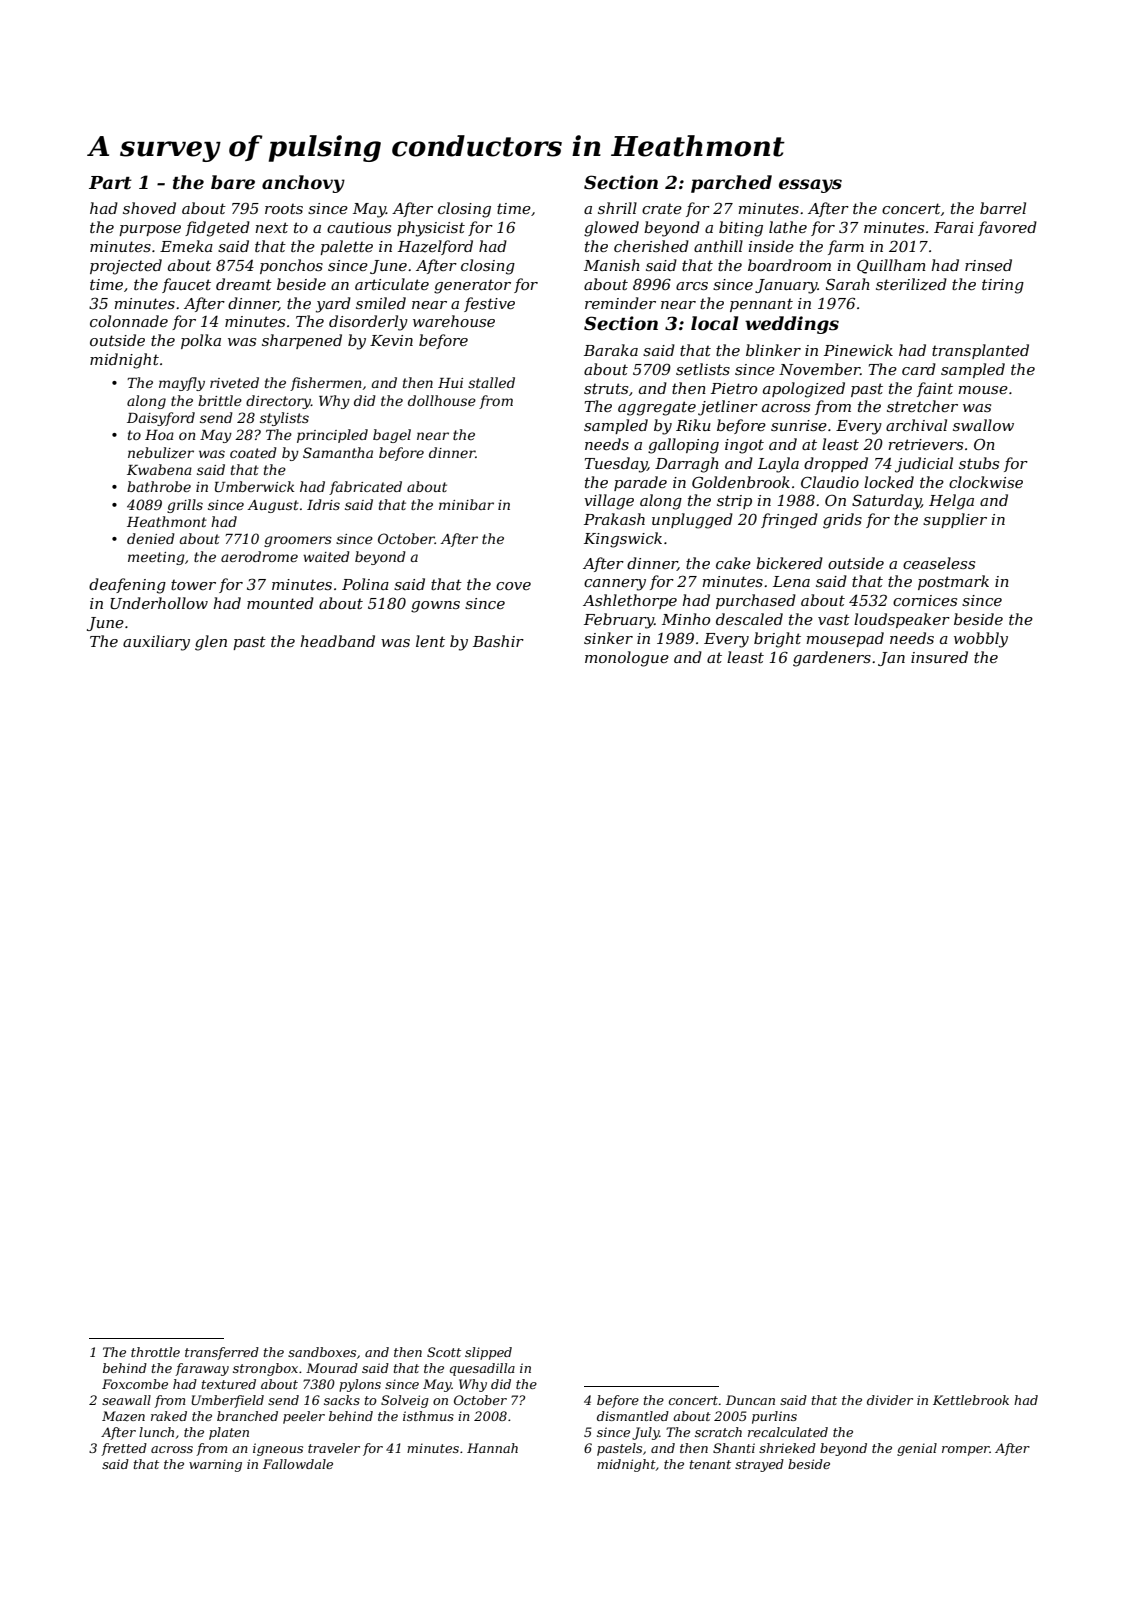 The height and width of the image is (1598, 1130). Describe the element at coordinates (731, 184) in the image. I see `parched` at that location.
